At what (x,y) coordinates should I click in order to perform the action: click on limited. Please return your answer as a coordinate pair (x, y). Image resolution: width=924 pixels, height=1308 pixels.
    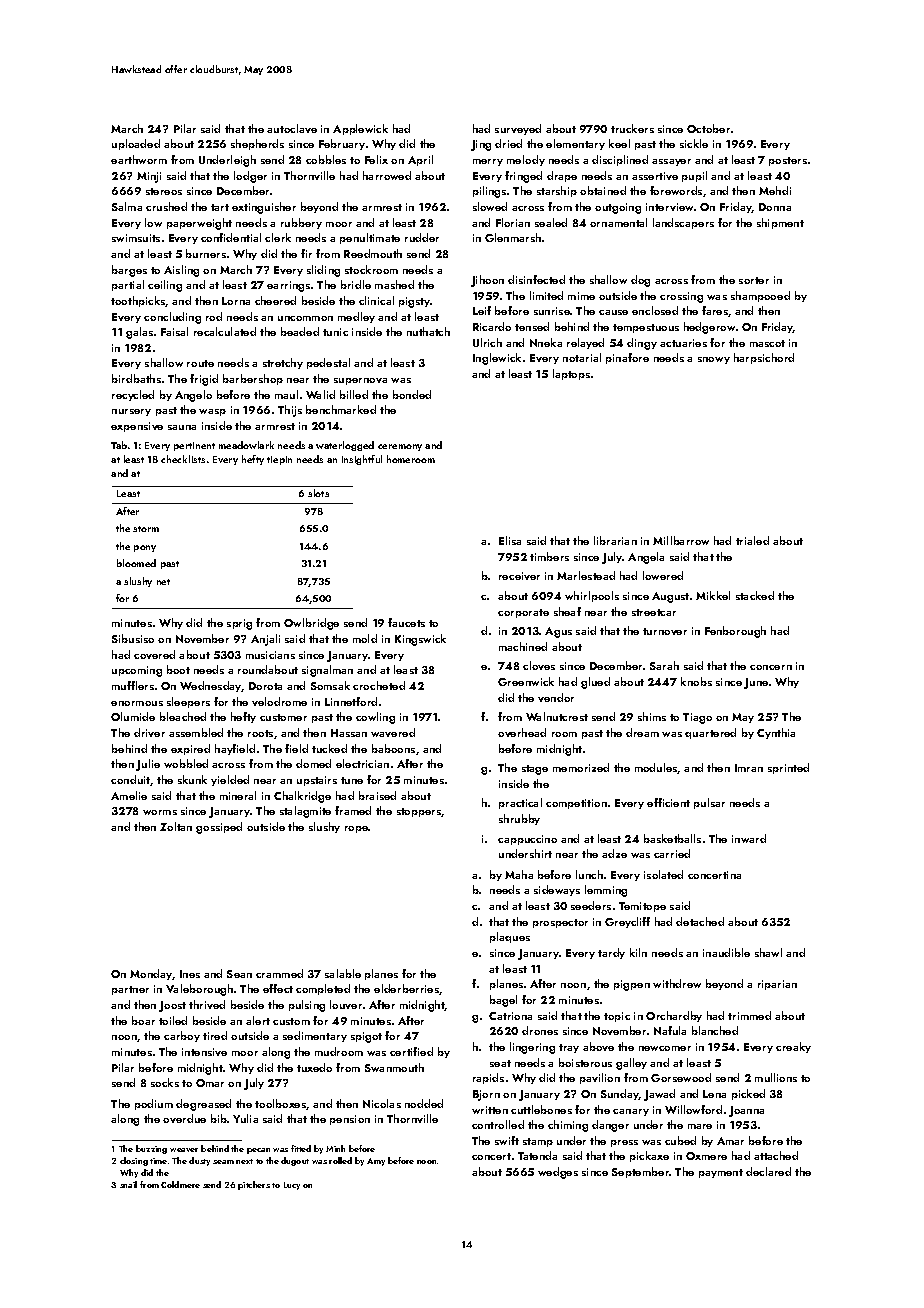
    Looking at the image, I should click on (546, 295).
